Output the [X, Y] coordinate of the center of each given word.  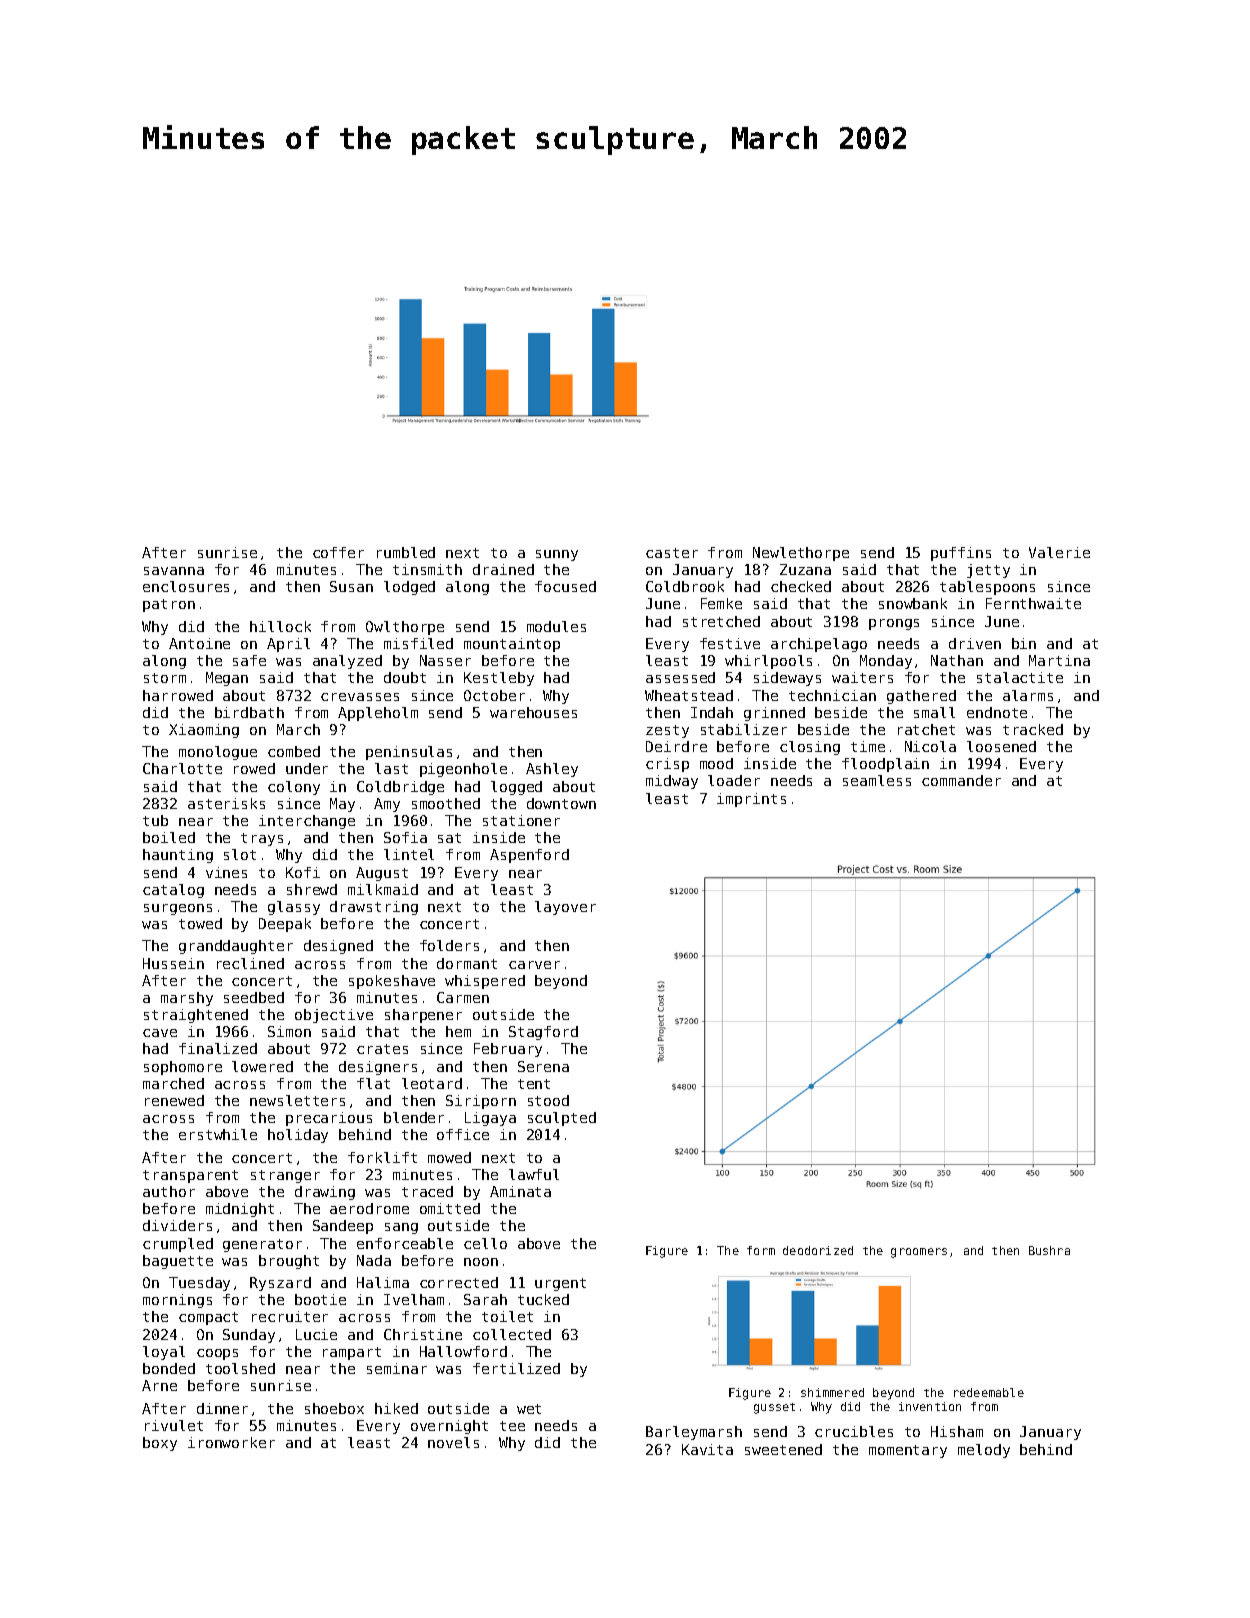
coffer [338, 552]
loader [734, 780]
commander [961, 780]
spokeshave [392, 982]
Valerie [1059, 552]
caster [672, 553]
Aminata [520, 1191]
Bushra [1049, 1250]
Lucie [316, 1334]
